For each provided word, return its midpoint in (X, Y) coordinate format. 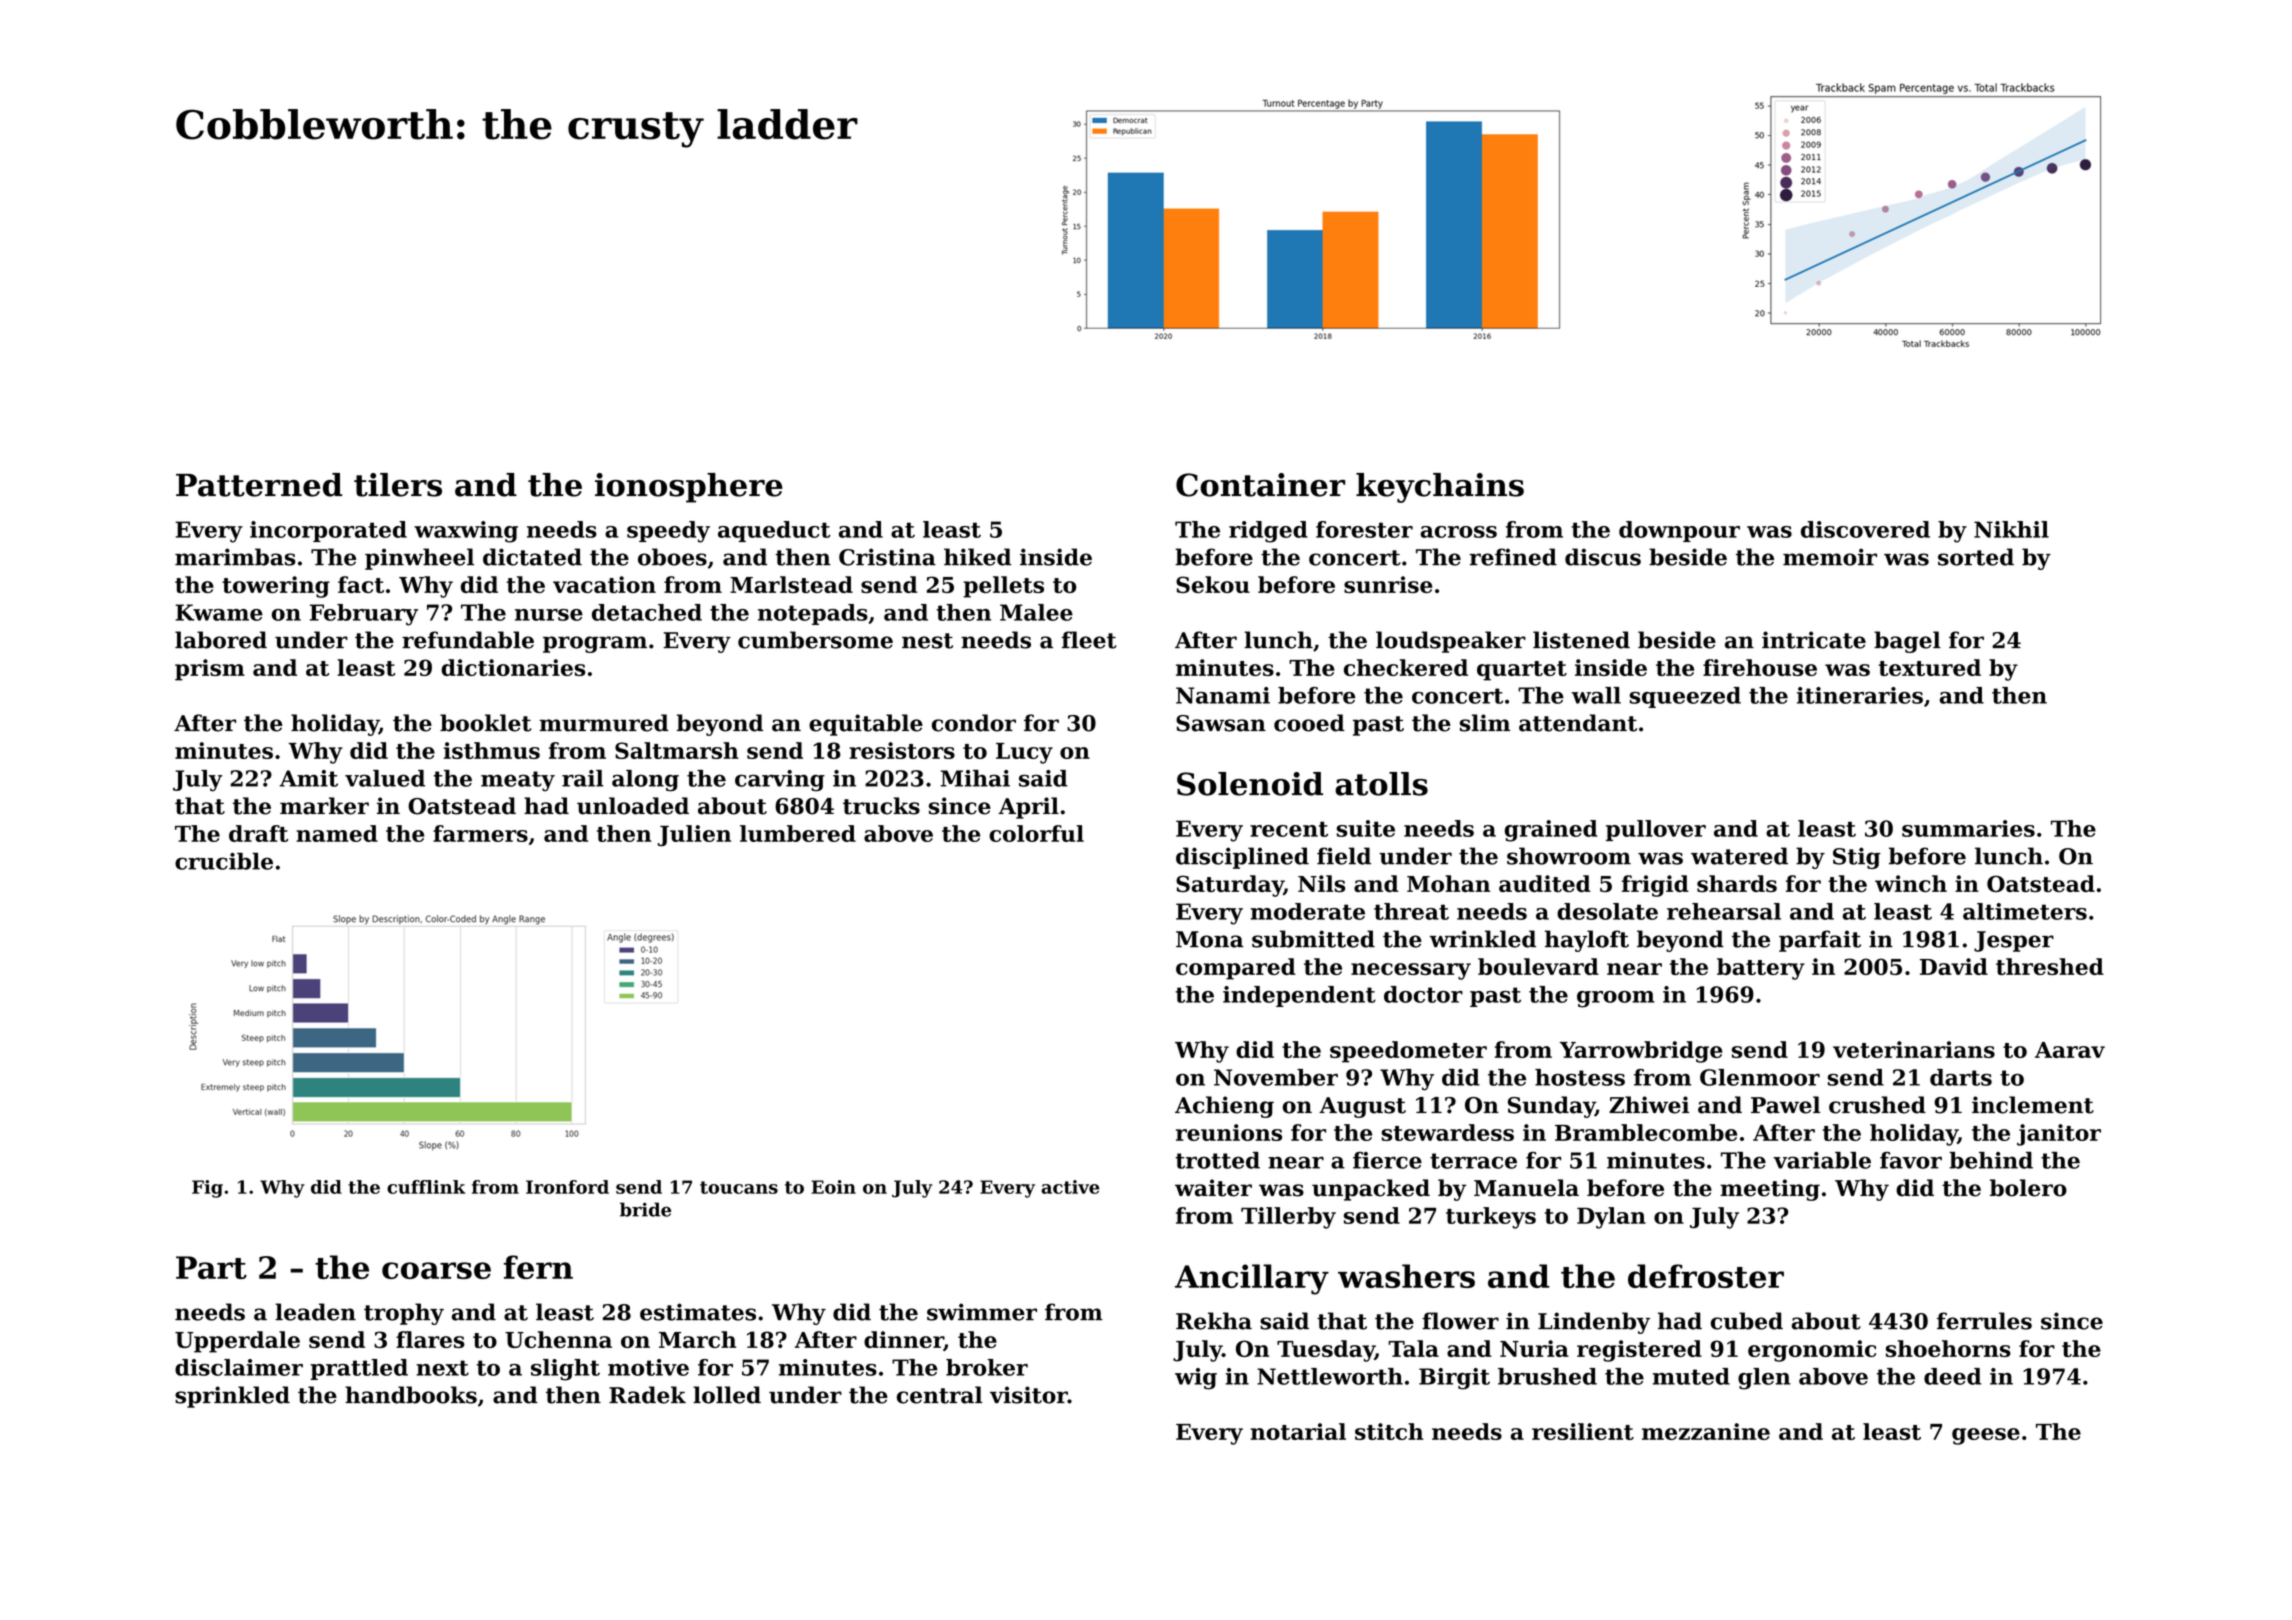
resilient (1583, 1431)
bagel (1907, 642)
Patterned (259, 485)
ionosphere (689, 488)
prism (210, 670)
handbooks (411, 1395)
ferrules (1984, 1321)
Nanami (1223, 695)
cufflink (426, 1187)
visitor (1029, 1395)
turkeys (1491, 1218)
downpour (1679, 531)
